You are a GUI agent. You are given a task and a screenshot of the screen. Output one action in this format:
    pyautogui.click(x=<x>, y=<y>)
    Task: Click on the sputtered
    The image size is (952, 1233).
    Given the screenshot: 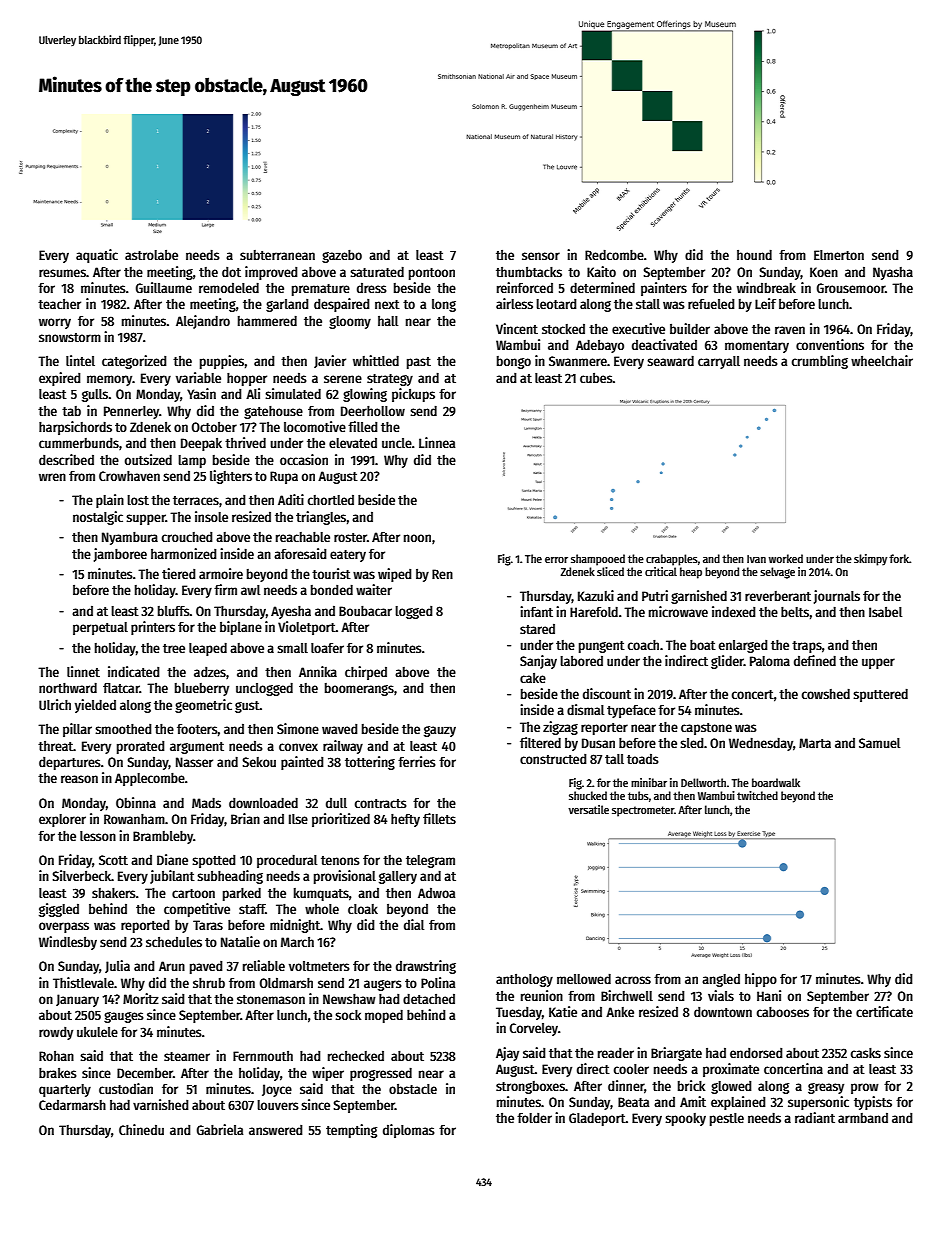 What is the action you would take?
    pyautogui.click(x=880, y=695)
